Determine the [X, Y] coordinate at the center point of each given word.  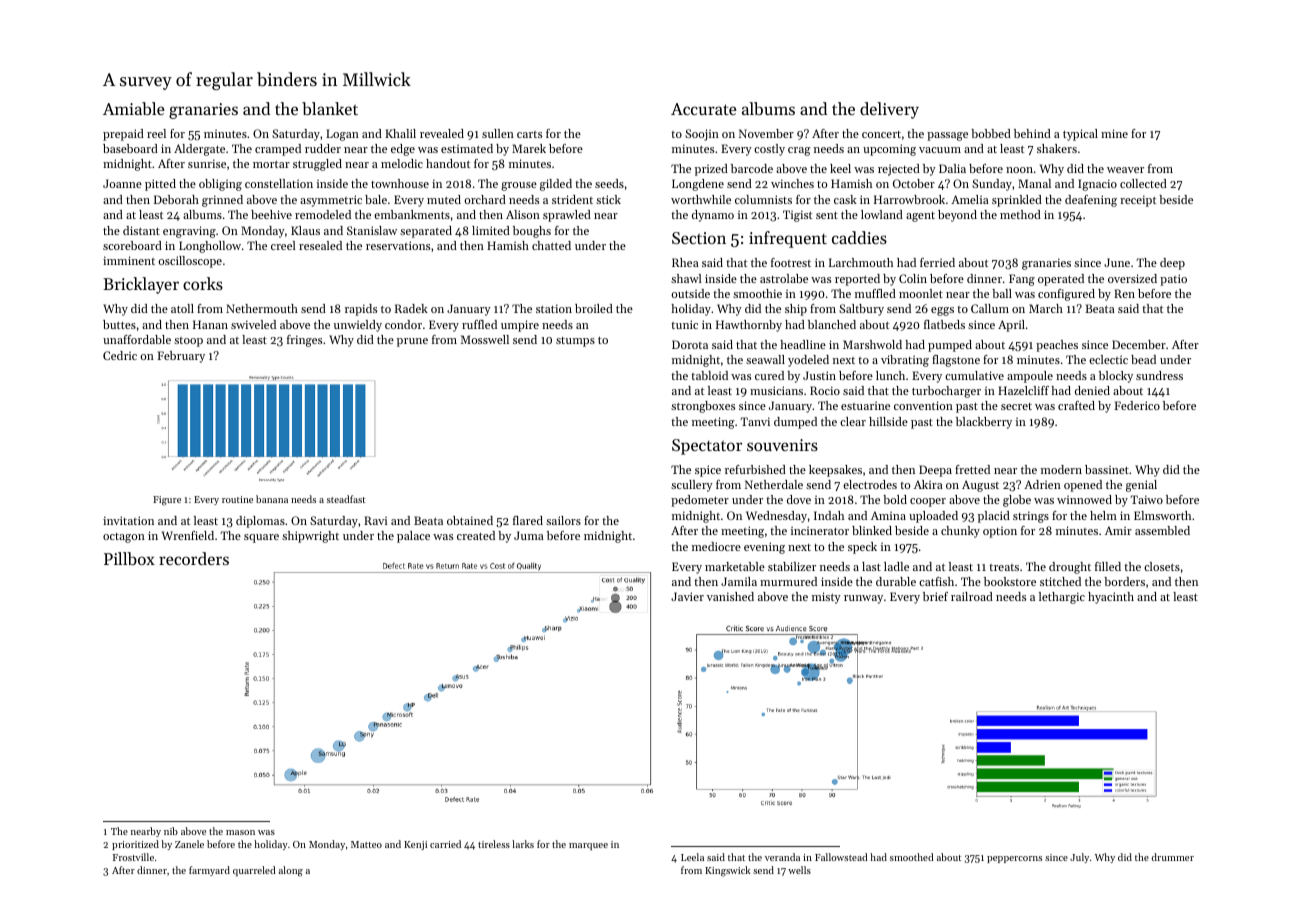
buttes [119, 324]
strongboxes [703, 407]
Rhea [685, 262]
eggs [942, 311]
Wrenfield [188, 535]
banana [272, 499]
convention [923, 405]
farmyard [209, 871]
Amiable [134, 108]
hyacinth [1111, 598]
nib [171, 831]
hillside [888, 421]
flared [528, 520]
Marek [529, 148]
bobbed [991, 133]
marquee [588, 846]
